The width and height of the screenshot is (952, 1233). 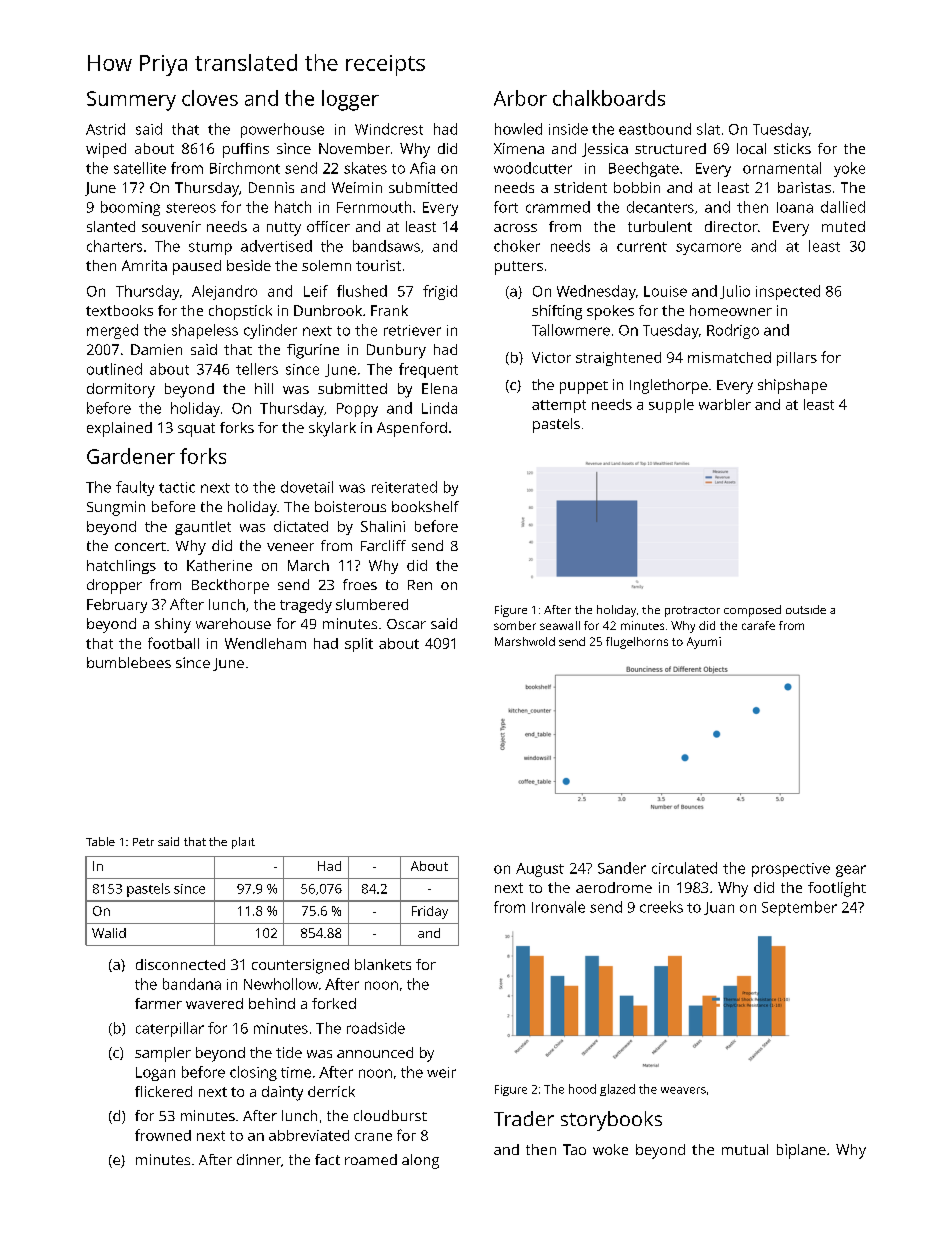 I want to click on Victor, so click(x=551, y=357).
